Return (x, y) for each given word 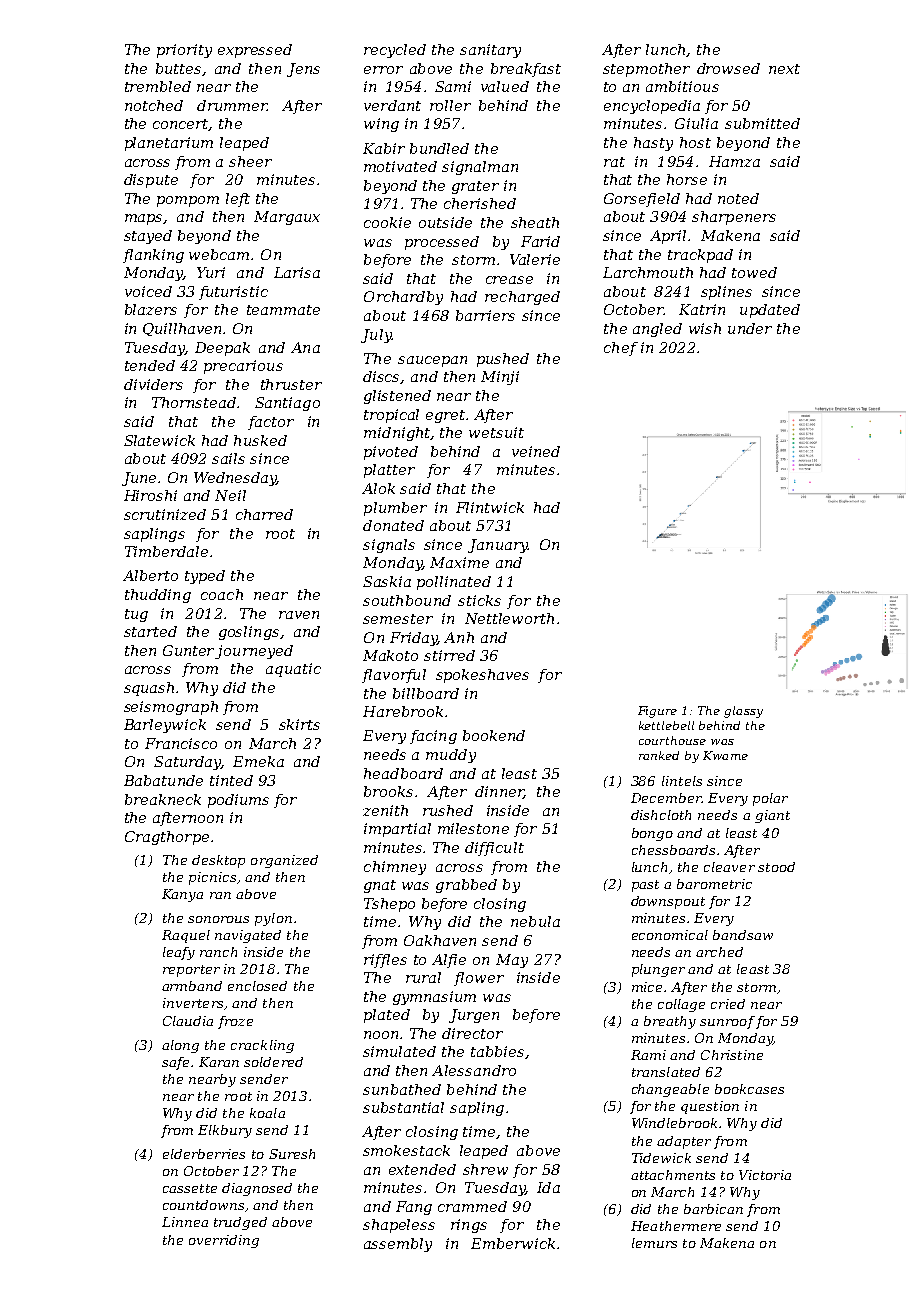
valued (505, 86)
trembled (158, 86)
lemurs (654, 1243)
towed (754, 272)
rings (469, 1226)
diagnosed (257, 1189)
